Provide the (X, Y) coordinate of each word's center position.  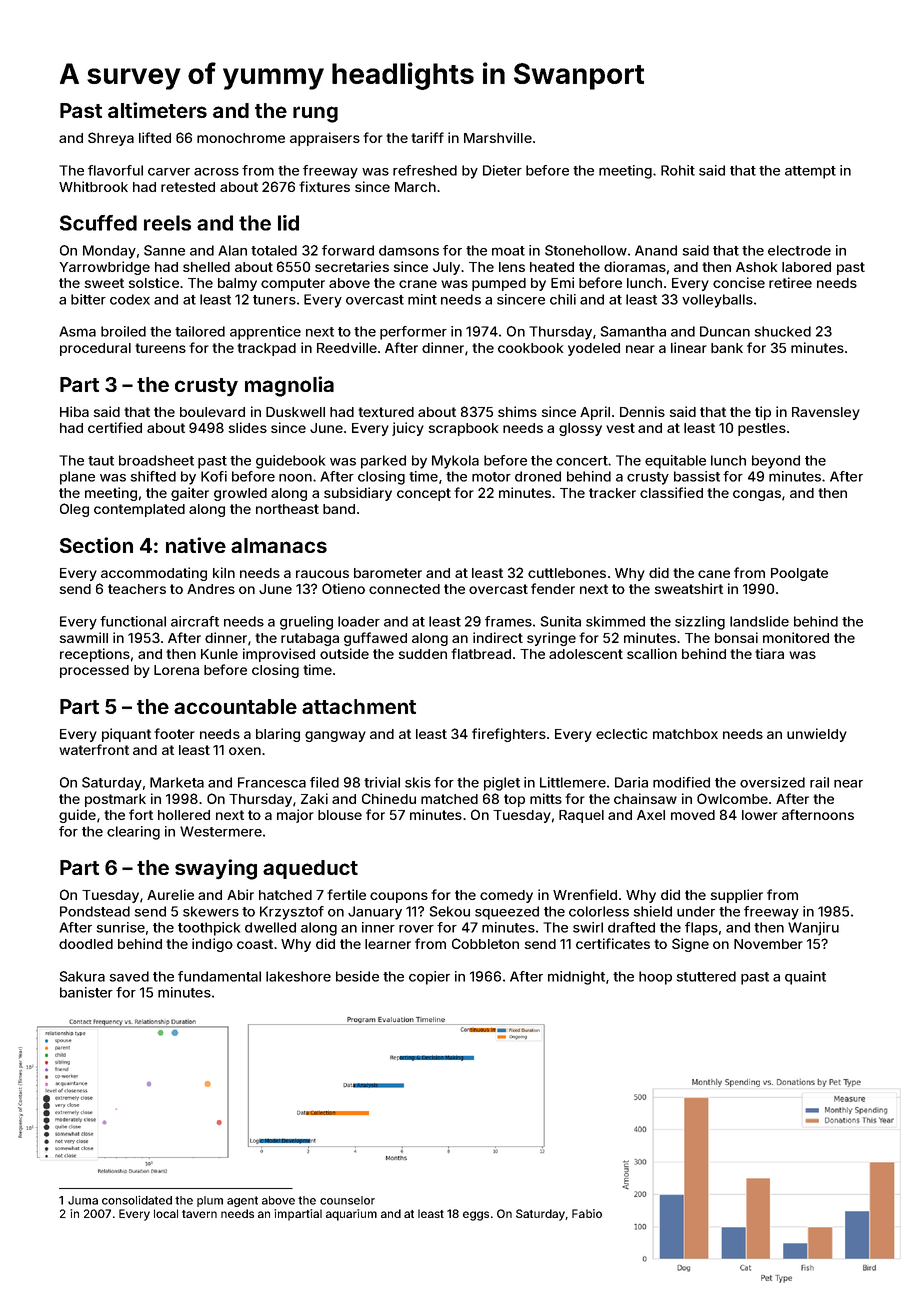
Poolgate (799, 574)
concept (424, 494)
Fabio (587, 1213)
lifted (155, 137)
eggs (476, 1216)
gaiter (190, 494)
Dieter (502, 170)
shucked (783, 331)
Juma (83, 1200)
